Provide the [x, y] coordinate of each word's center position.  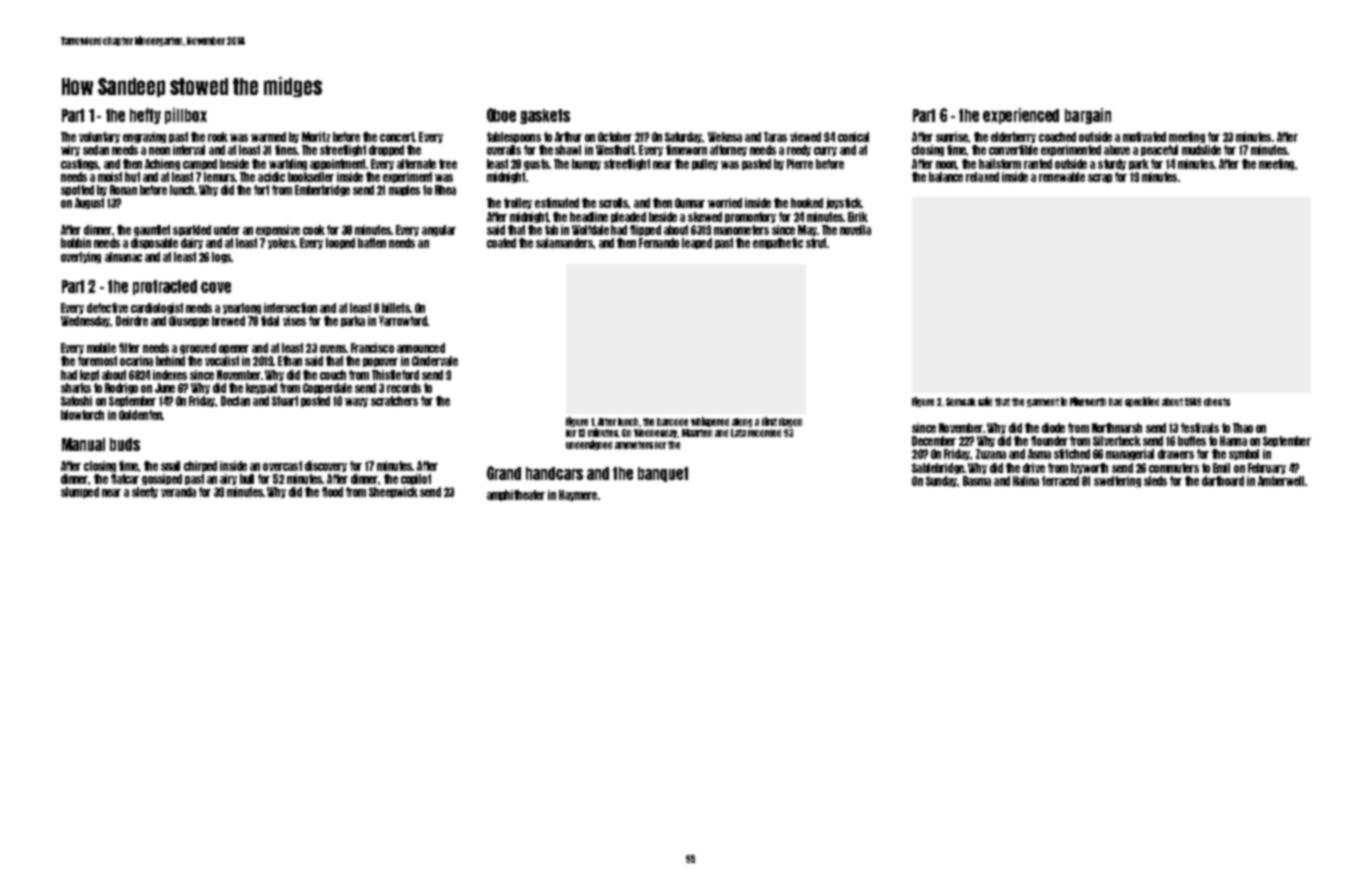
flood [332, 492]
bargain [1088, 116]
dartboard [1223, 481]
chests [1217, 402]
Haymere [578, 495]
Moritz [316, 137]
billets [396, 308]
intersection [290, 308]
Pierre [800, 164]
